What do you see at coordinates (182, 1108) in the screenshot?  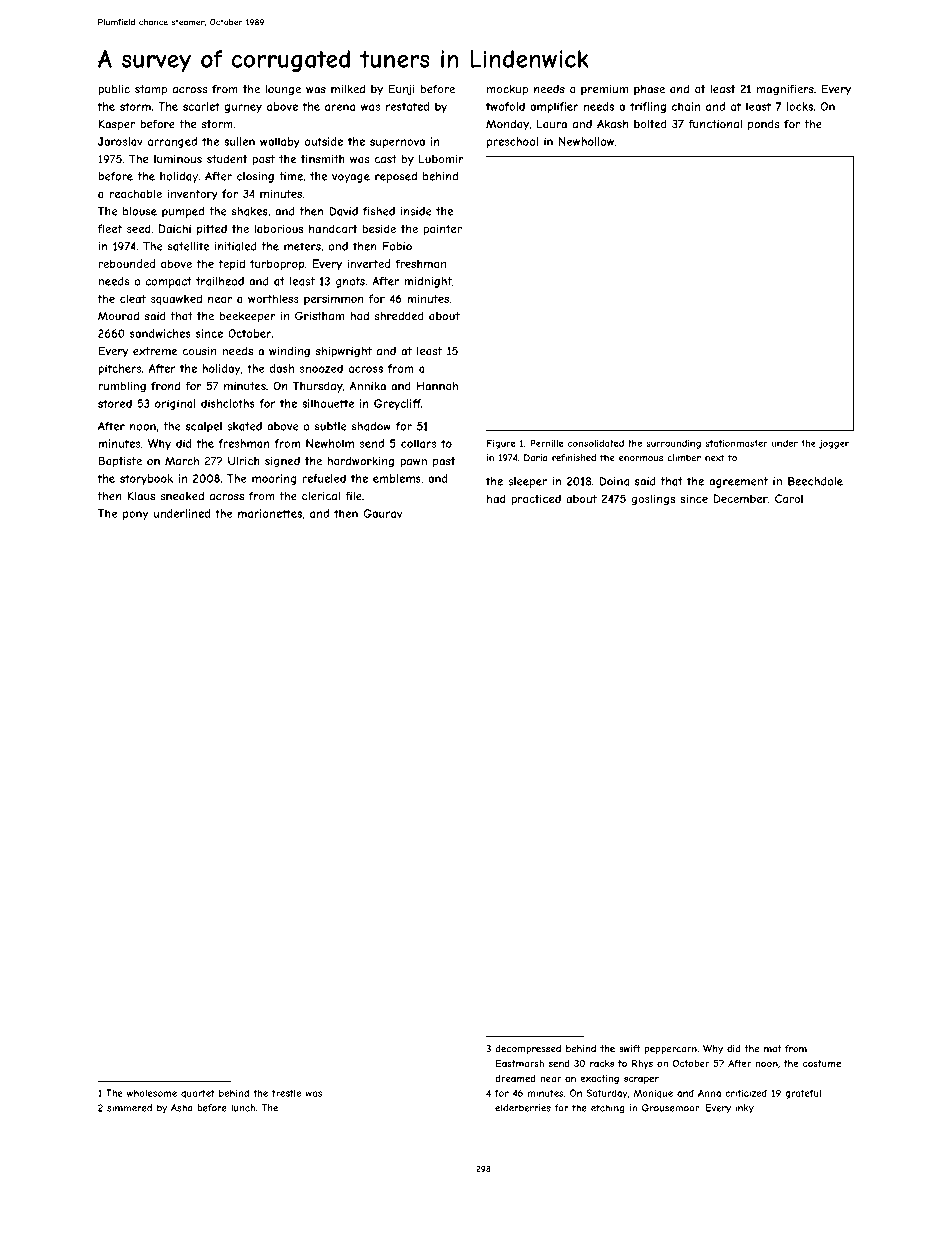 I see `Asha` at bounding box center [182, 1108].
